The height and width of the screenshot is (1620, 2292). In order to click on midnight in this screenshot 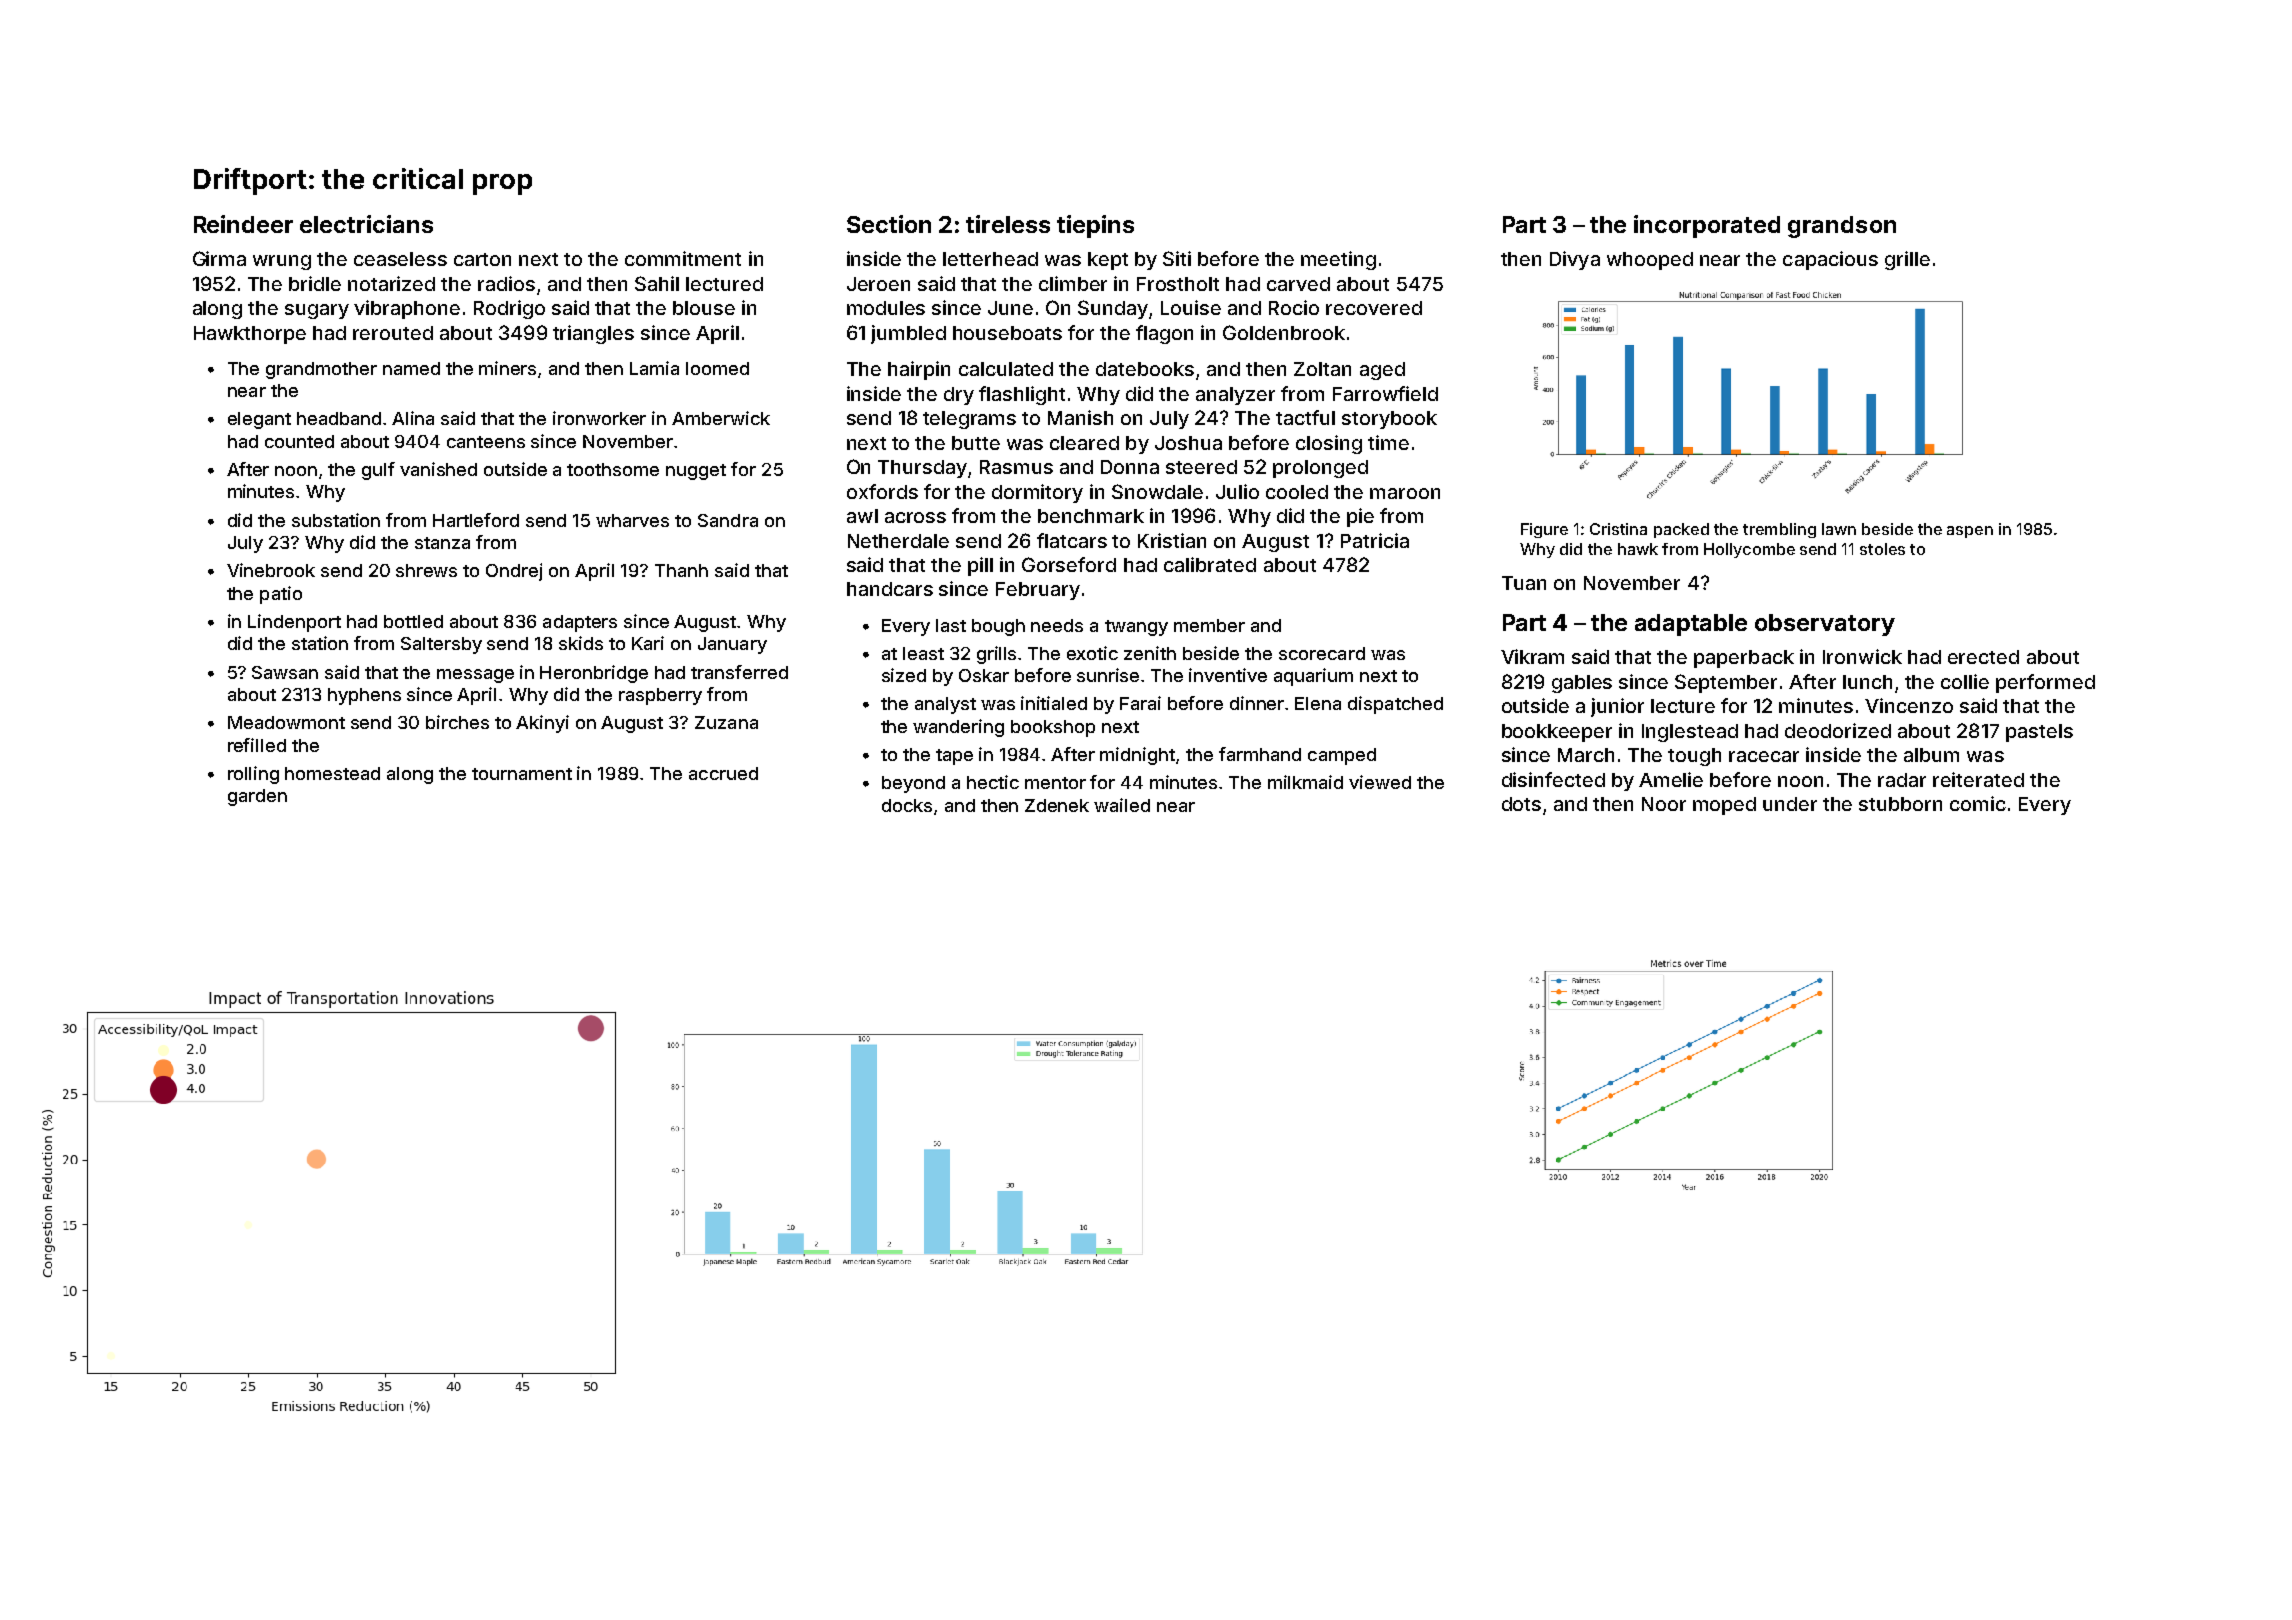, I will do `click(1137, 756)`.
